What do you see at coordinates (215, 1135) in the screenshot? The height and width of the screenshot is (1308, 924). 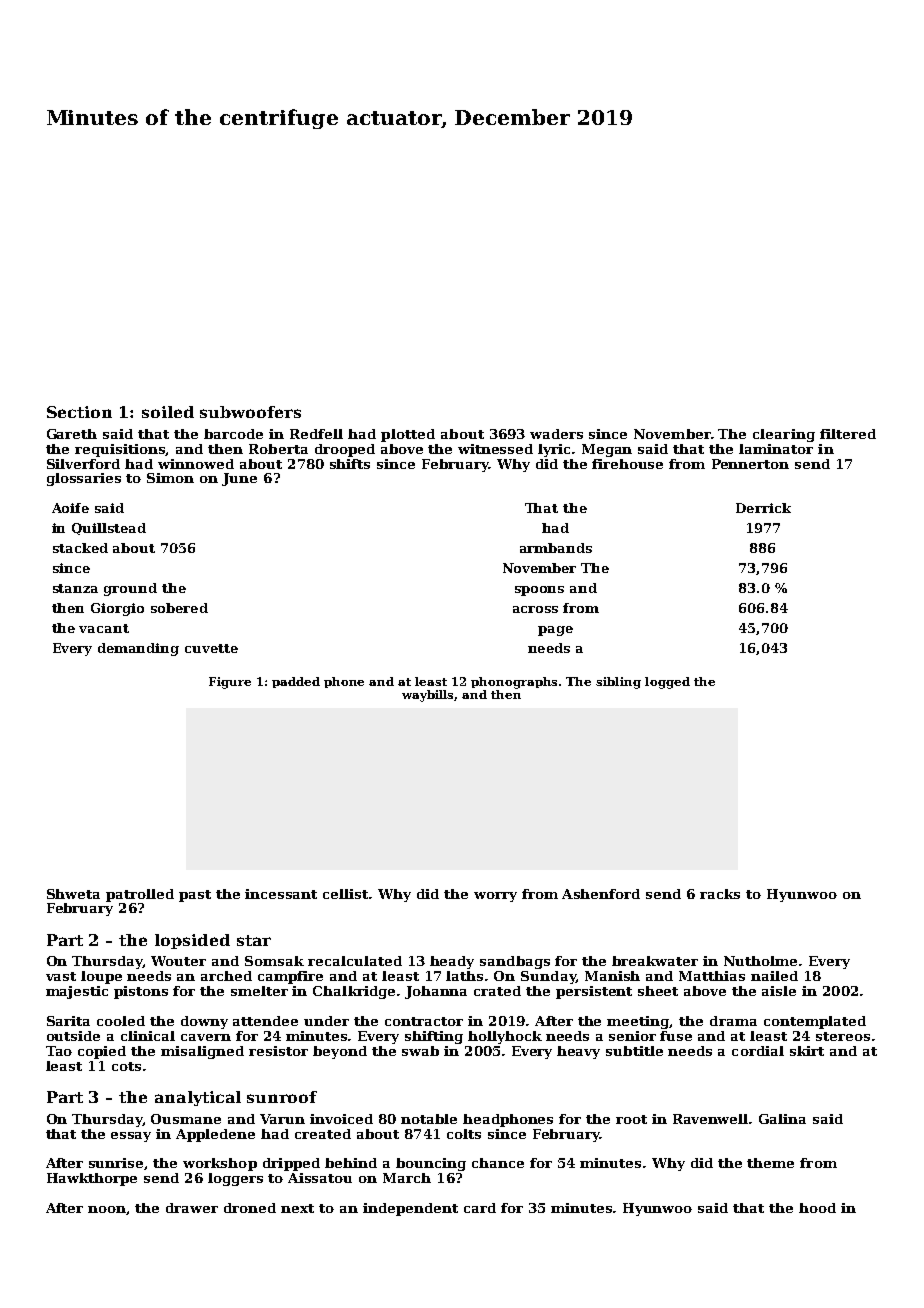 I see `Appledene` at bounding box center [215, 1135].
